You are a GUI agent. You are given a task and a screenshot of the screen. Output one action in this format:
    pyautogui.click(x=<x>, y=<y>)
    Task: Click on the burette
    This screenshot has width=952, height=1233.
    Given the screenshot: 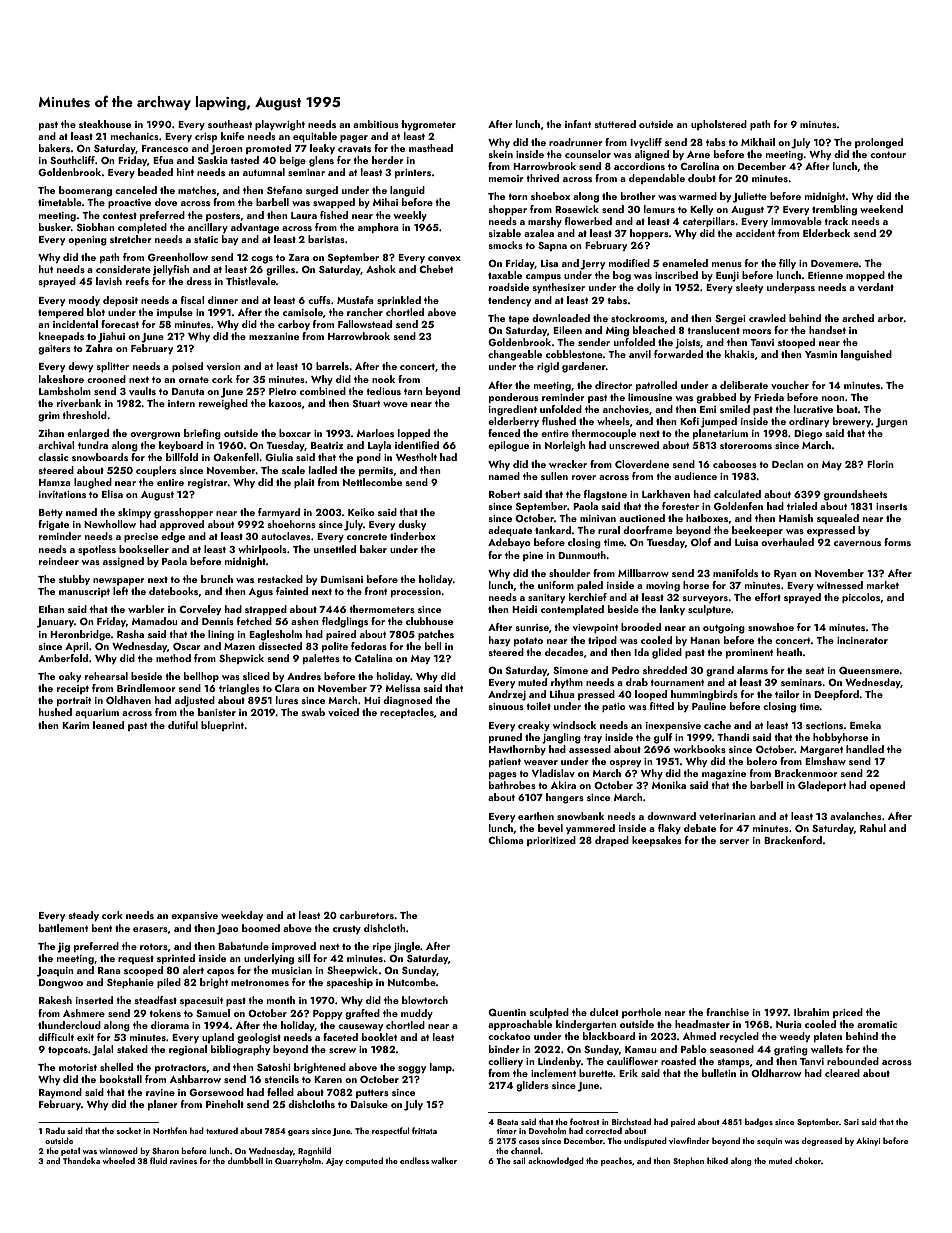 What is the action you would take?
    pyautogui.click(x=596, y=1073)
